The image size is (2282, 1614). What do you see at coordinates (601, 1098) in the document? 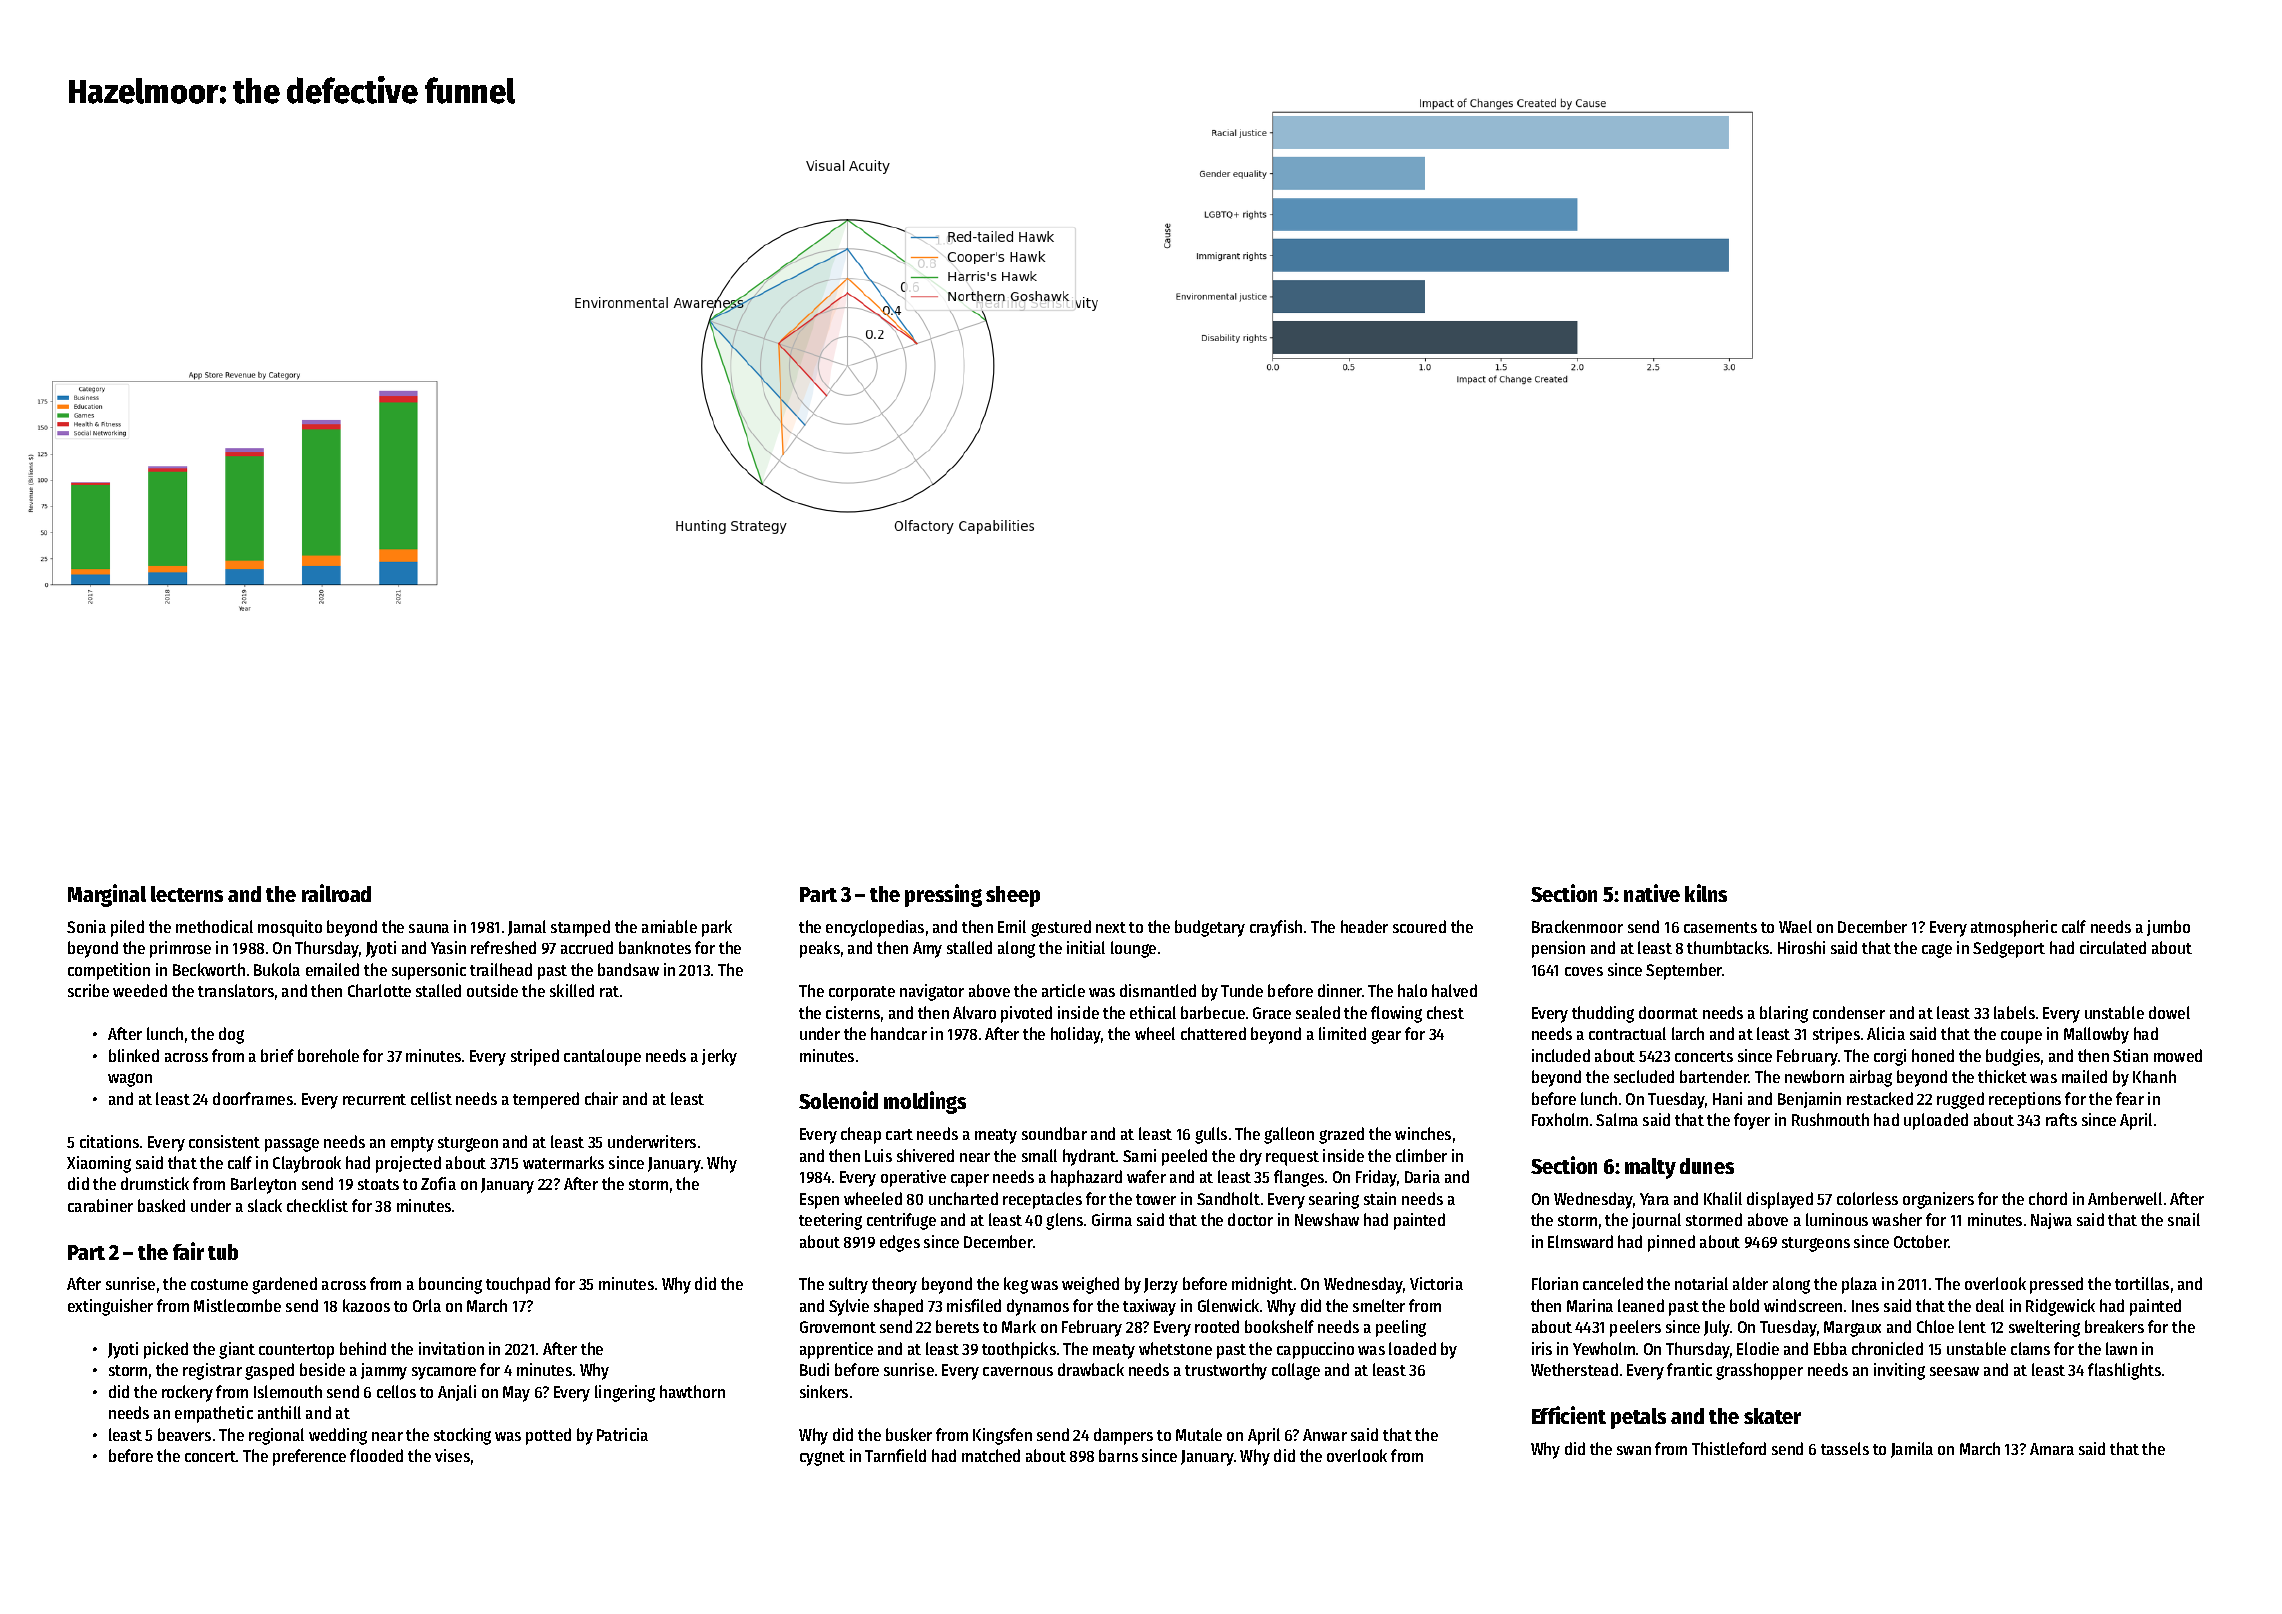
I see `chair` at bounding box center [601, 1098].
